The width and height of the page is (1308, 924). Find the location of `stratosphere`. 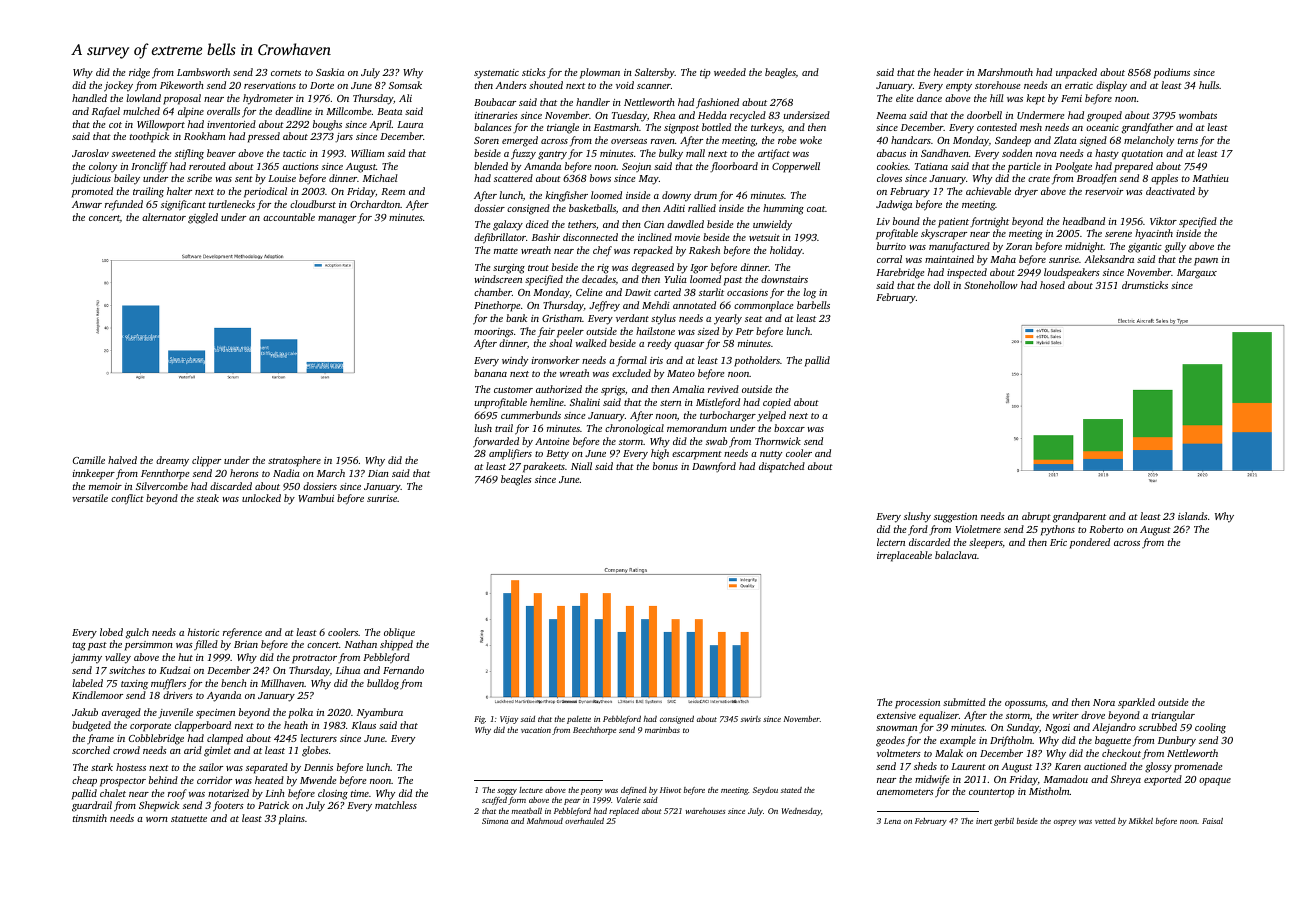

stratosphere is located at coordinates (294, 461).
